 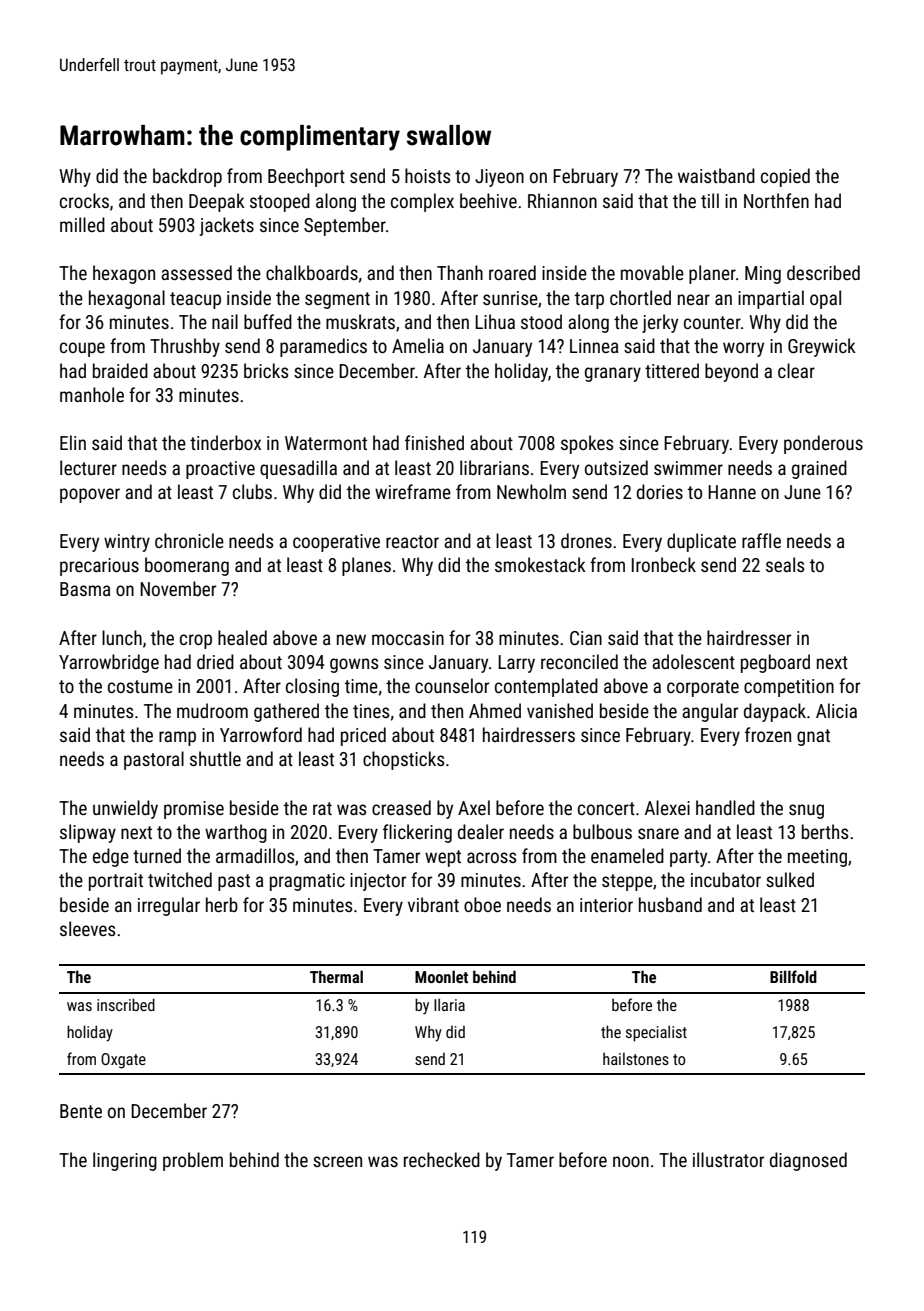 I want to click on Newholm, so click(x=531, y=491).
